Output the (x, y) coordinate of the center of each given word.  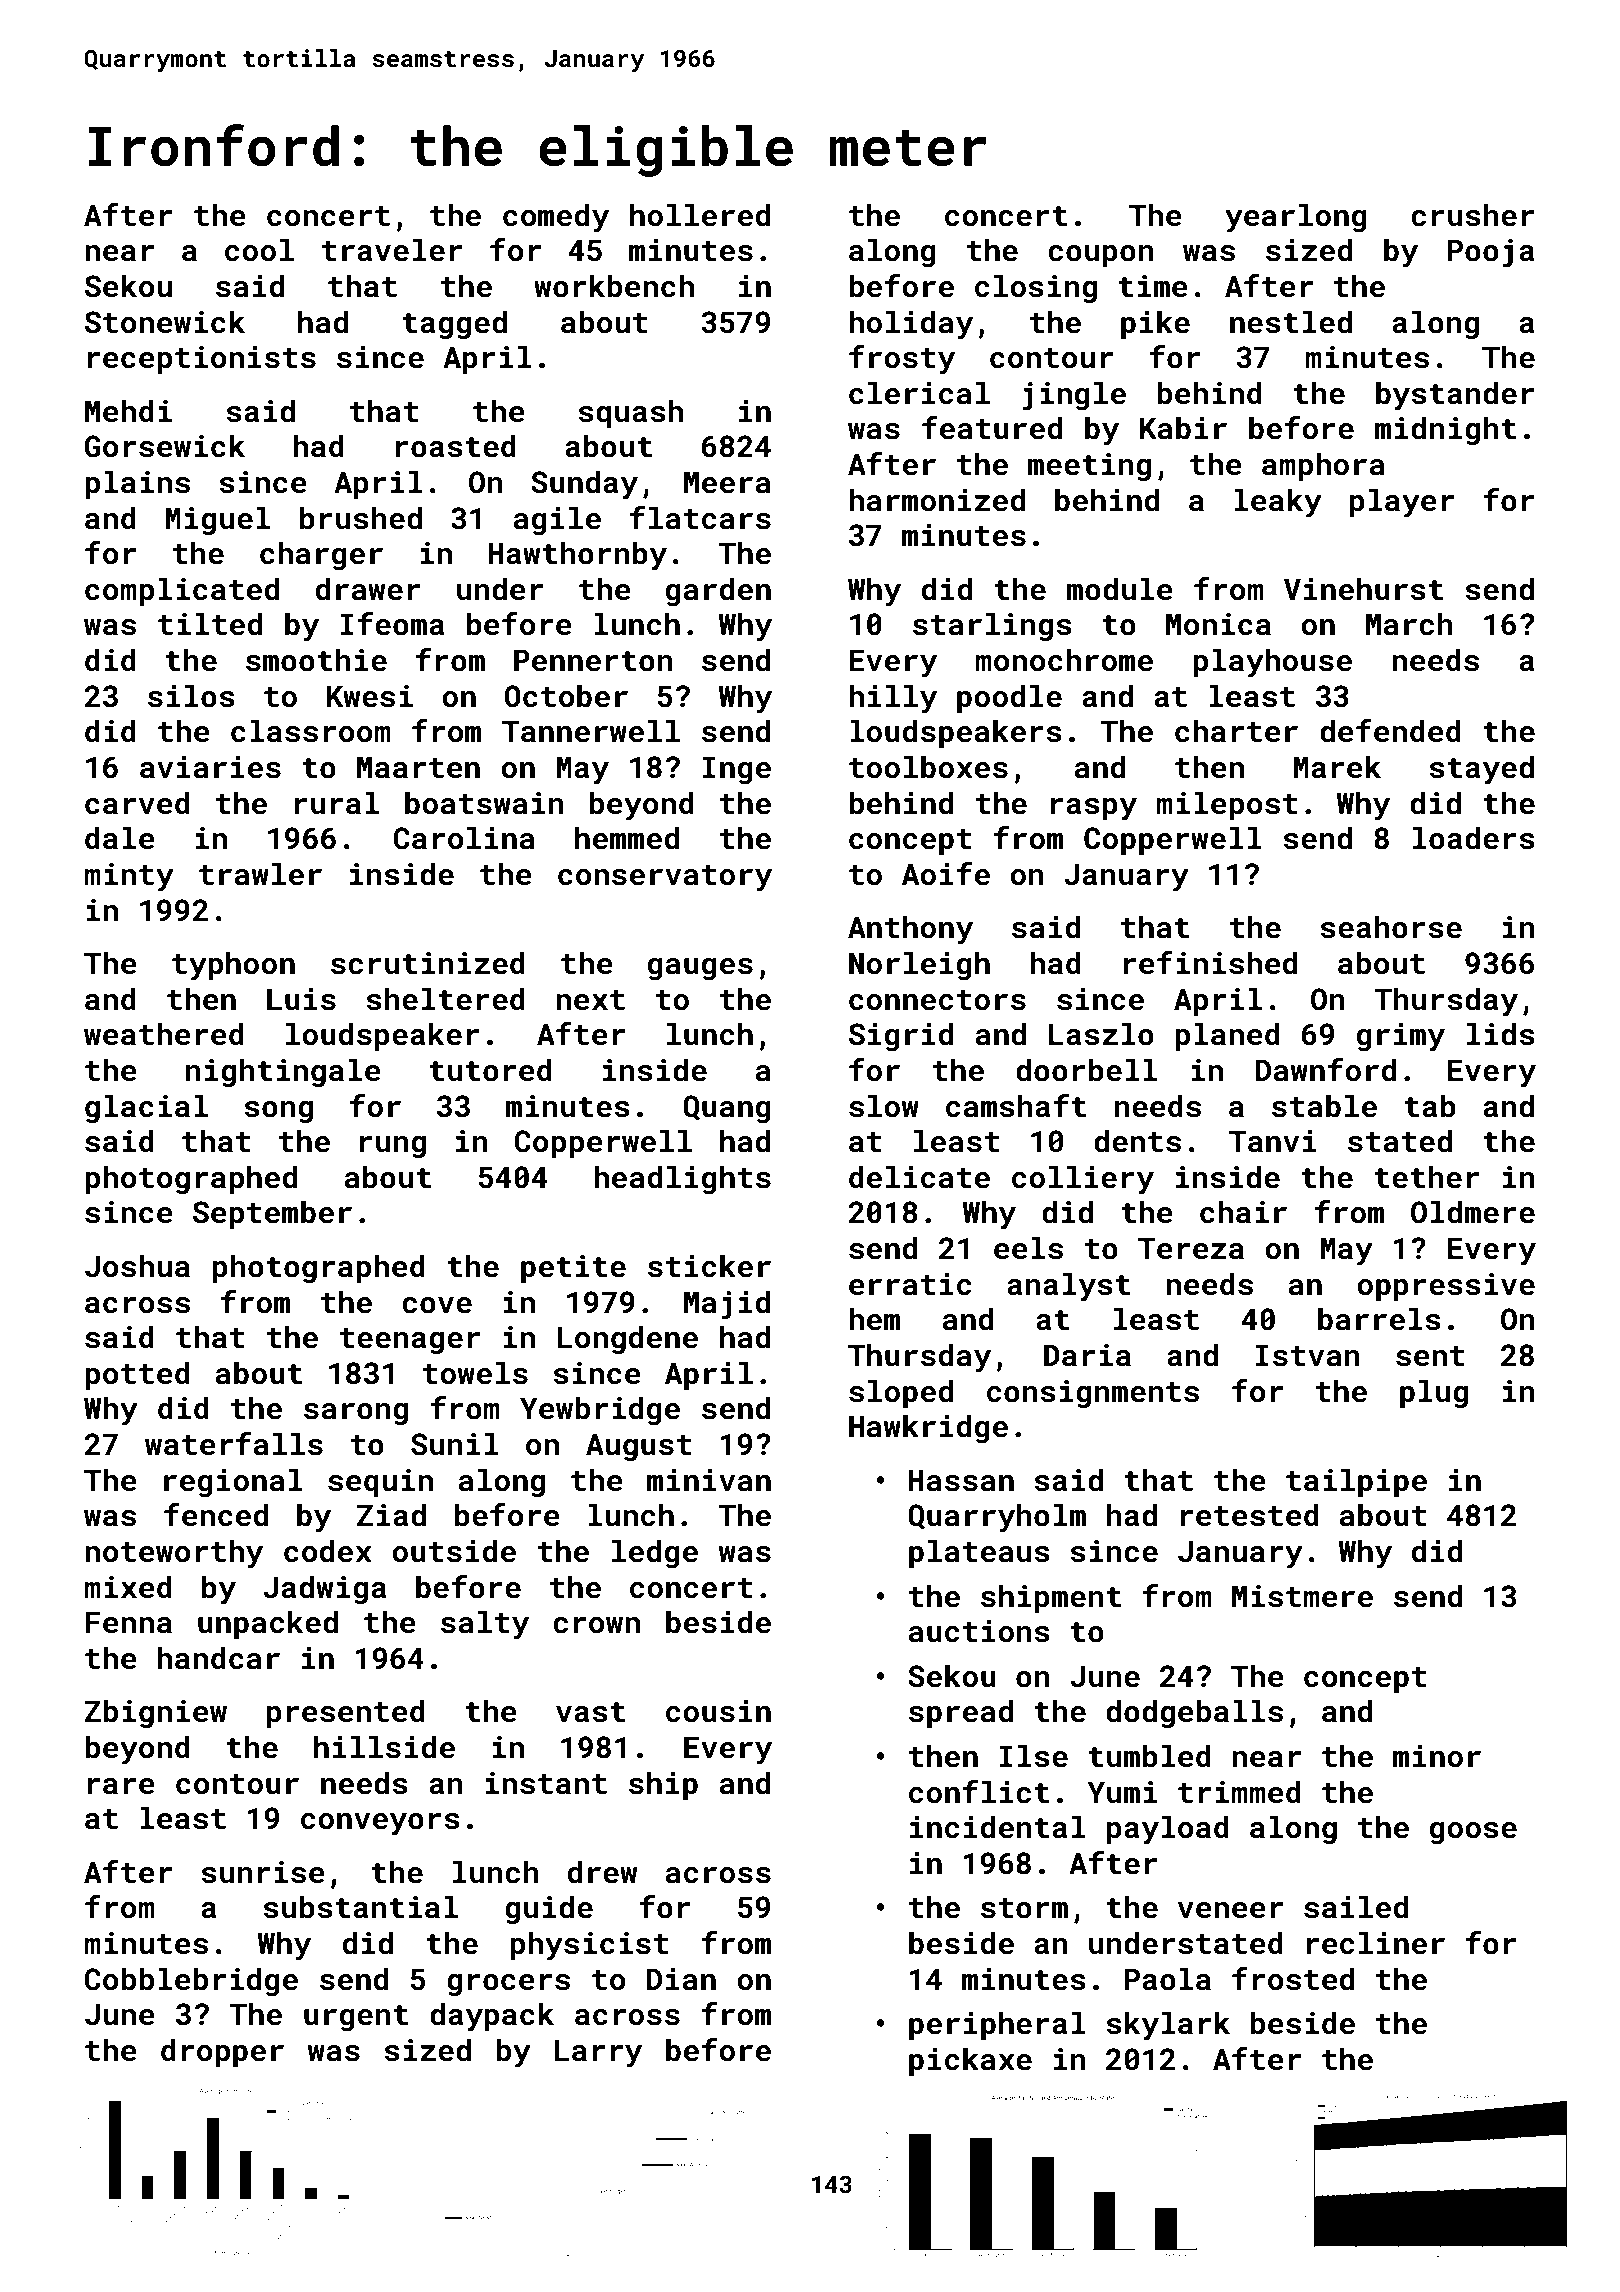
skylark (1168, 2026)
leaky (1278, 503)
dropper (222, 2052)
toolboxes (928, 767)
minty (129, 877)
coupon (1101, 256)
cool (259, 250)
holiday (911, 325)
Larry (598, 2053)
